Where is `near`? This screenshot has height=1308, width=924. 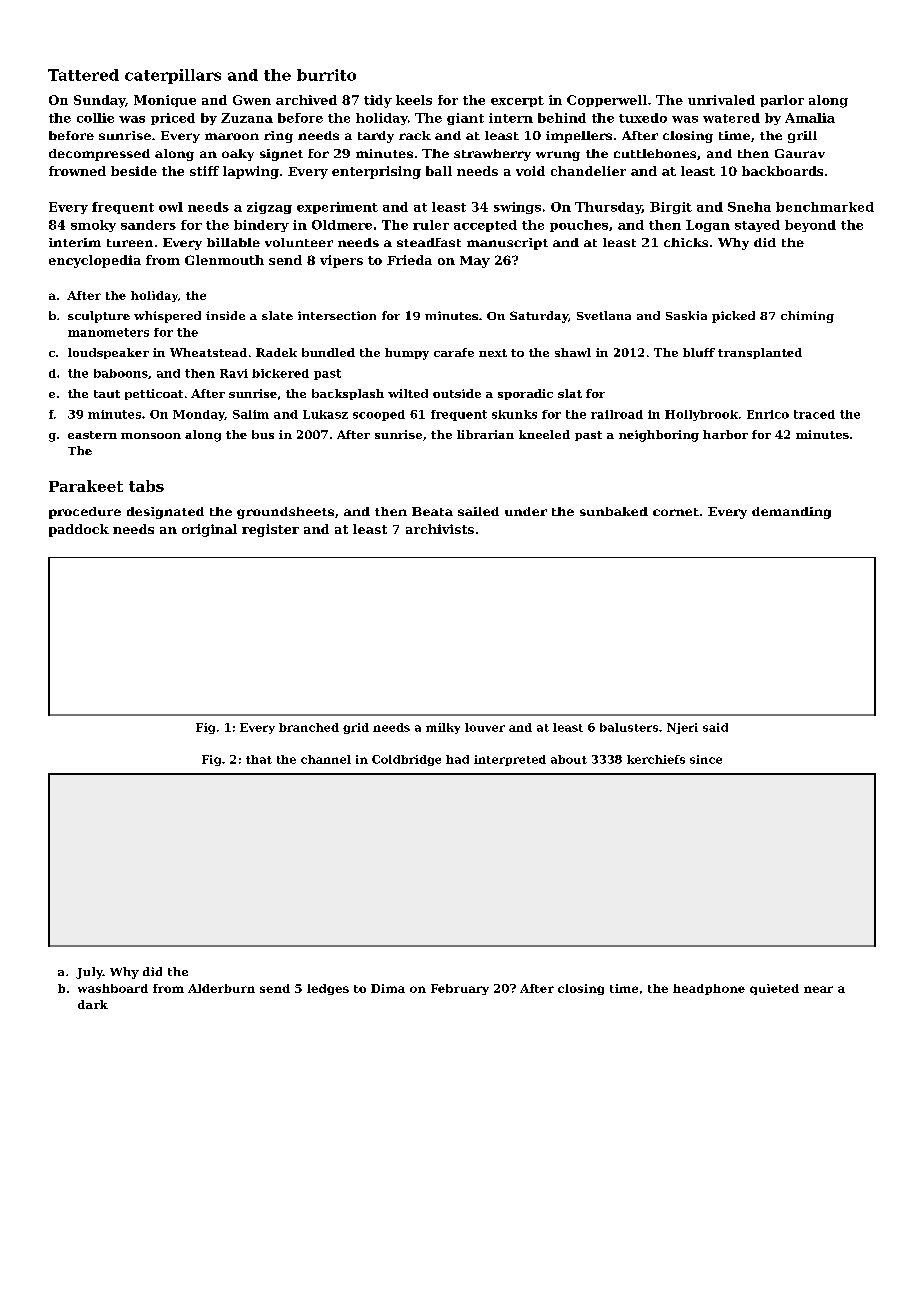 near is located at coordinates (818, 989).
